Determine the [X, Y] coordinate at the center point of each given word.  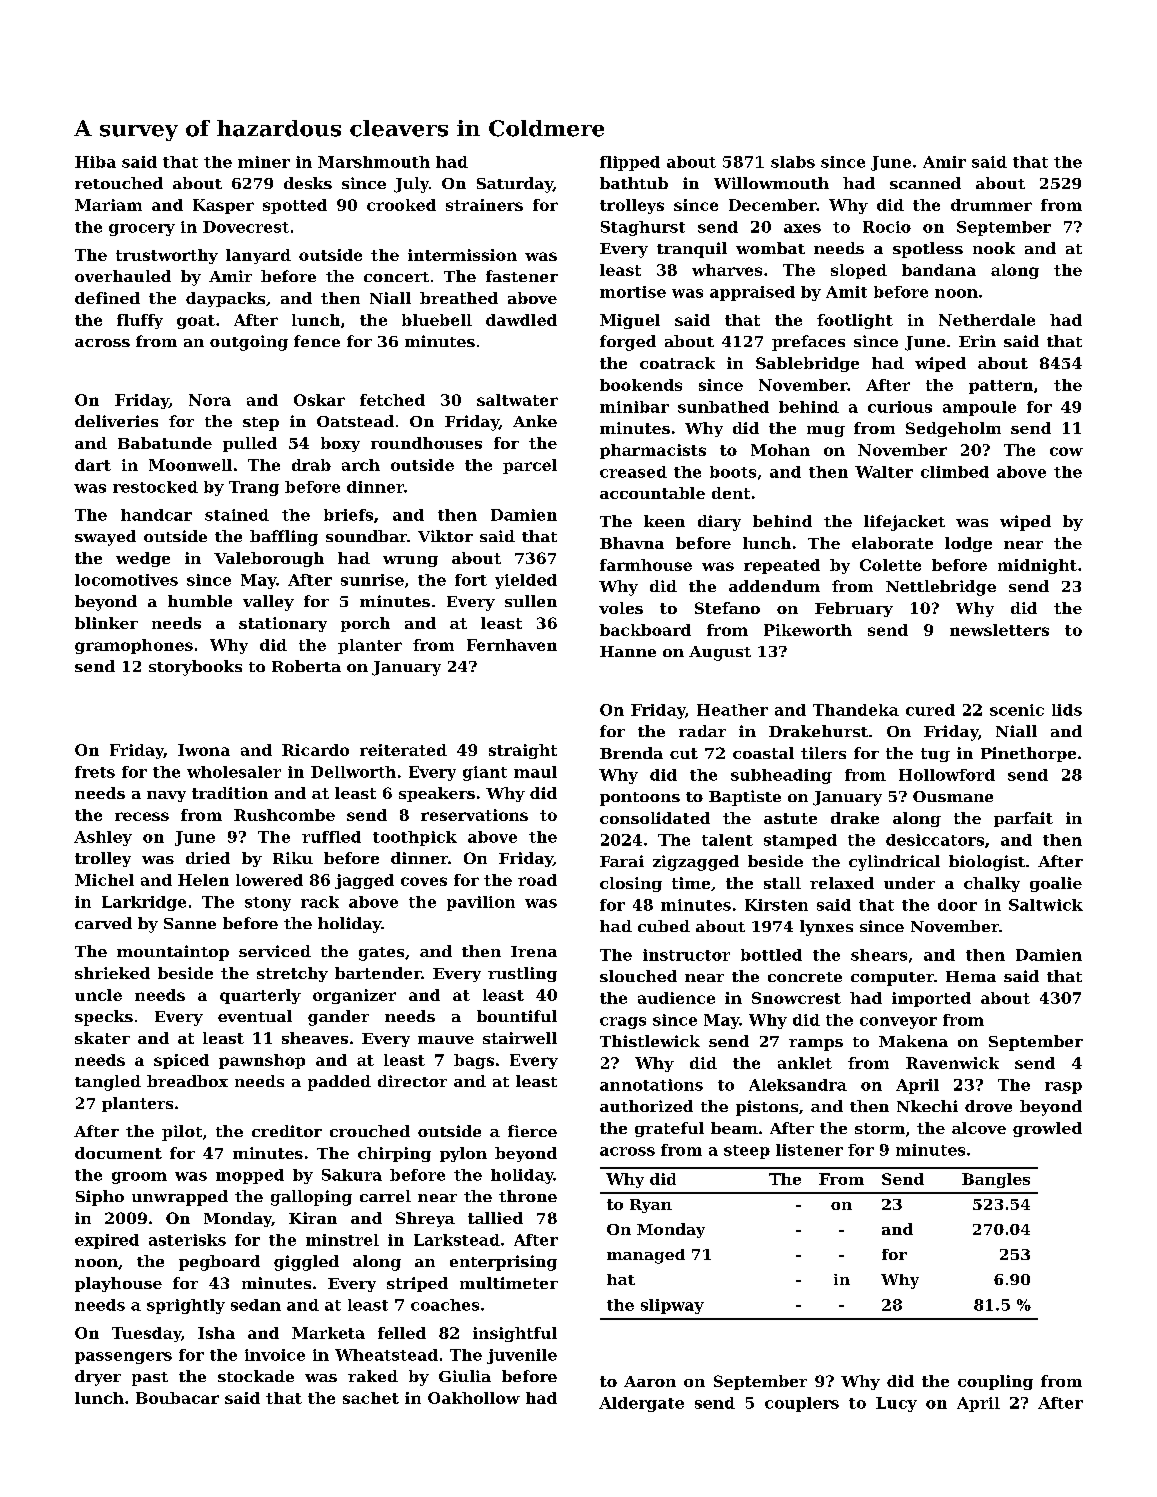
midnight [1037, 566]
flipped [630, 163]
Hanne [628, 651]
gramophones [134, 646]
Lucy [896, 1404]
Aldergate [641, 1404]
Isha [216, 1333]
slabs [793, 162]
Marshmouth [374, 162]
